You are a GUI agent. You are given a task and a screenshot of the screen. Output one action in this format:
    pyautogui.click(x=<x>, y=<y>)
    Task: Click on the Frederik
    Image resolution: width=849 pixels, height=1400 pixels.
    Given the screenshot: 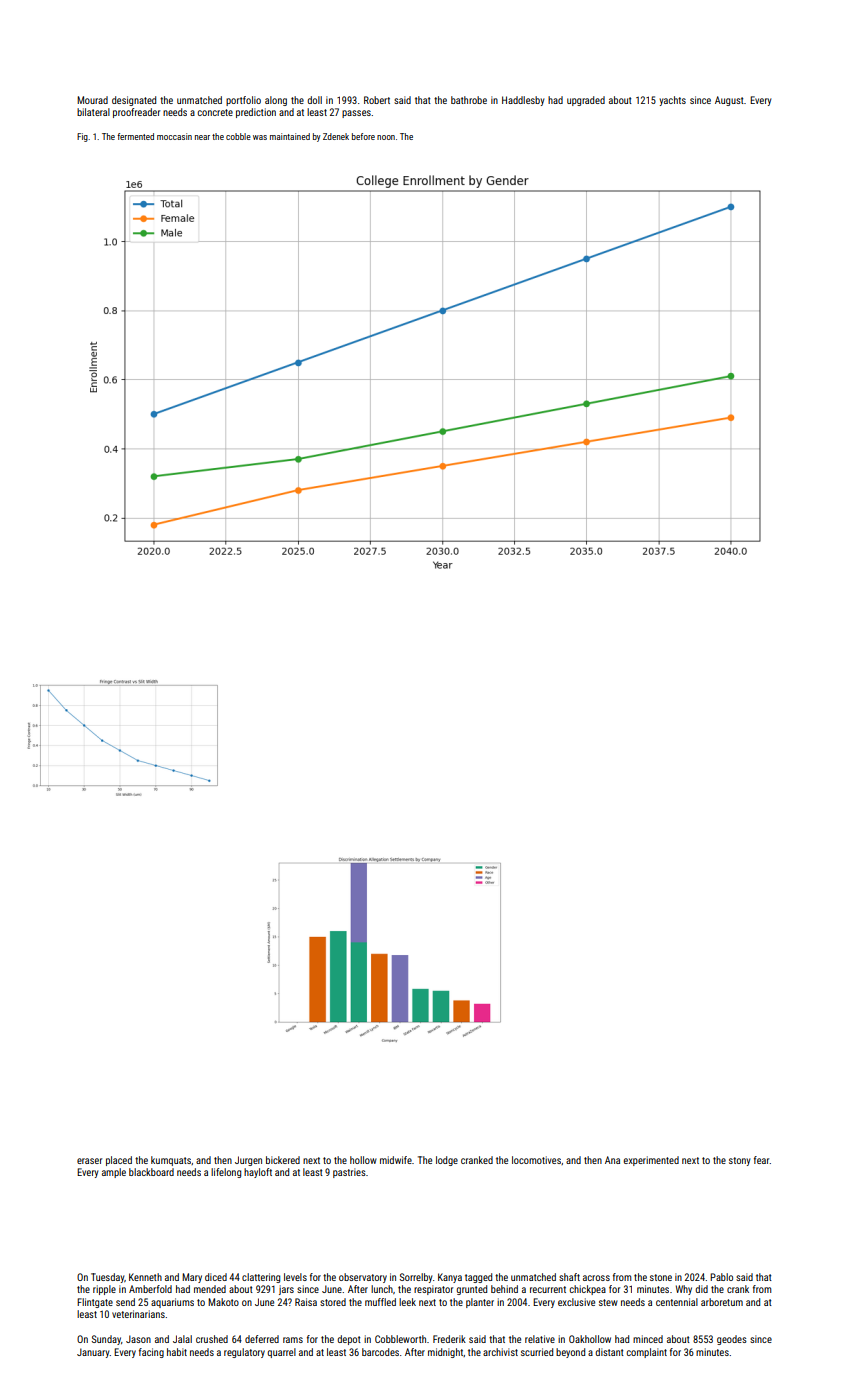 What is the action you would take?
    pyautogui.click(x=449, y=1339)
